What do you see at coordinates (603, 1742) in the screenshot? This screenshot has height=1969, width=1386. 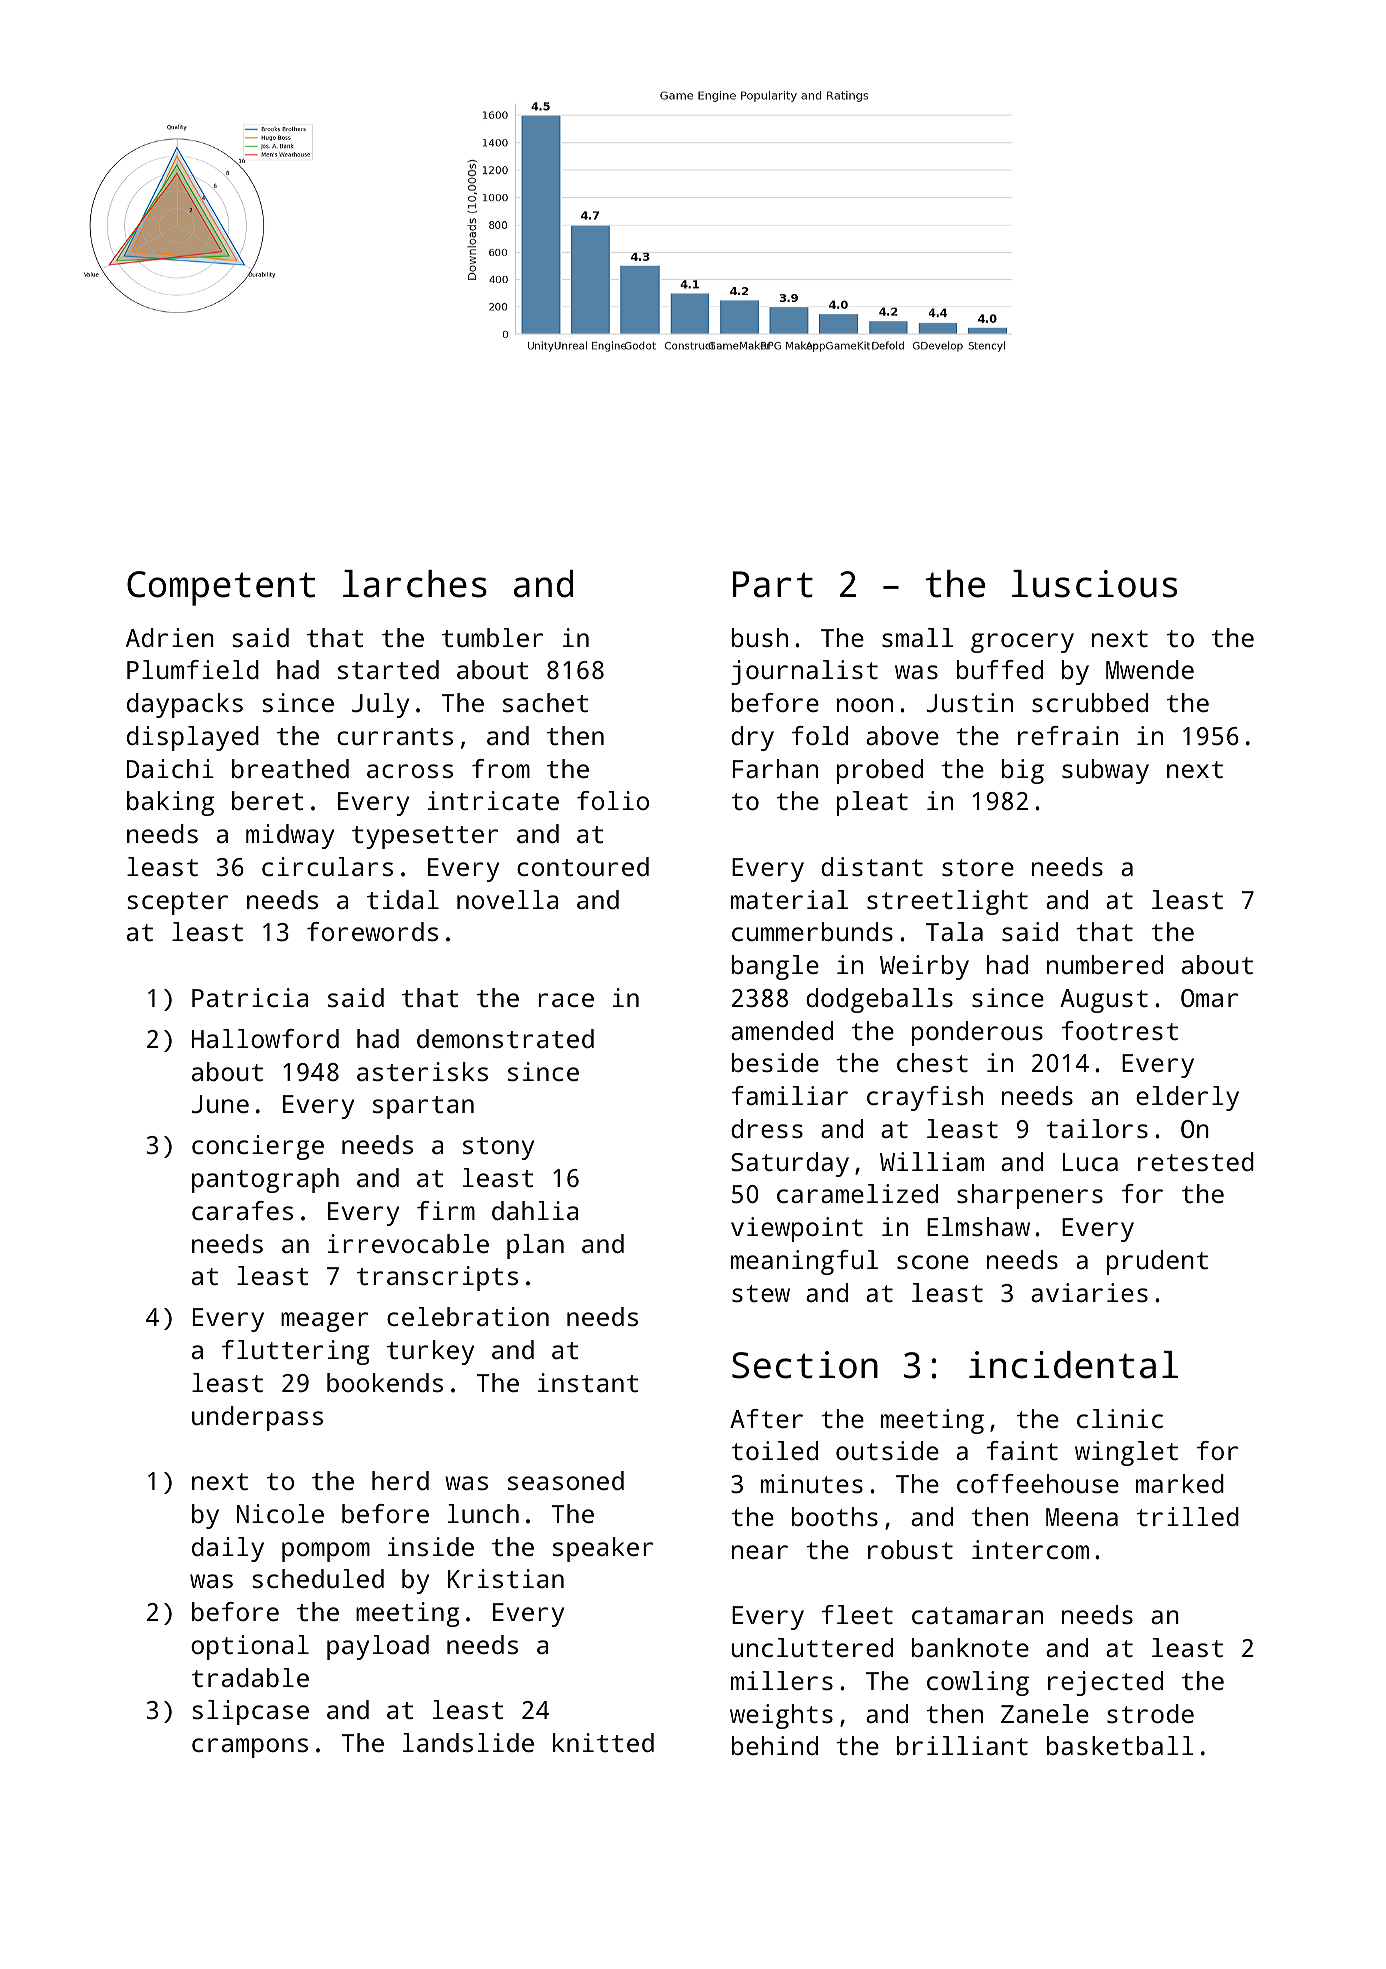 I see `knitted` at bounding box center [603, 1742].
